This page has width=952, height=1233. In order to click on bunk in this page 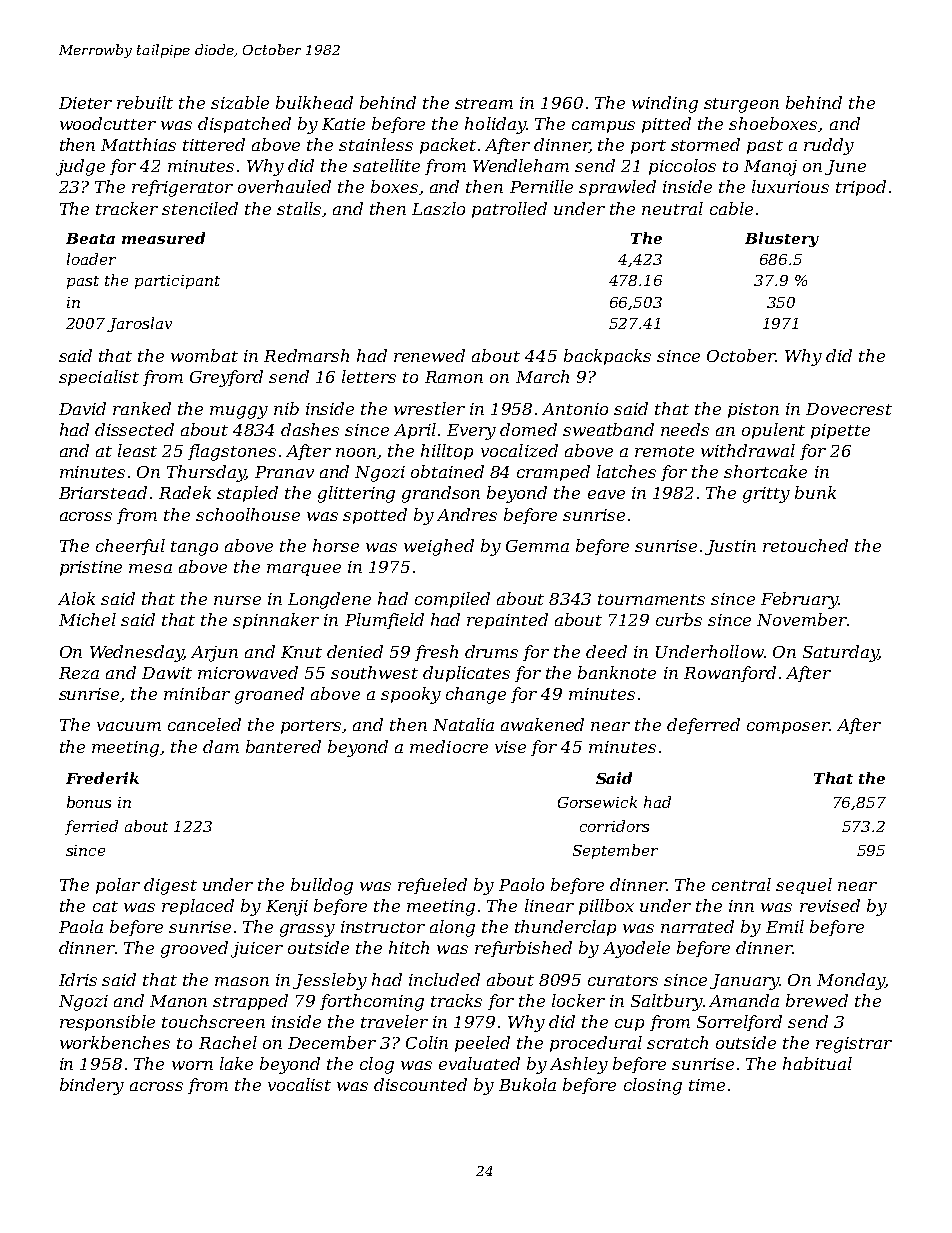, I will do `click(815, 492)`.
